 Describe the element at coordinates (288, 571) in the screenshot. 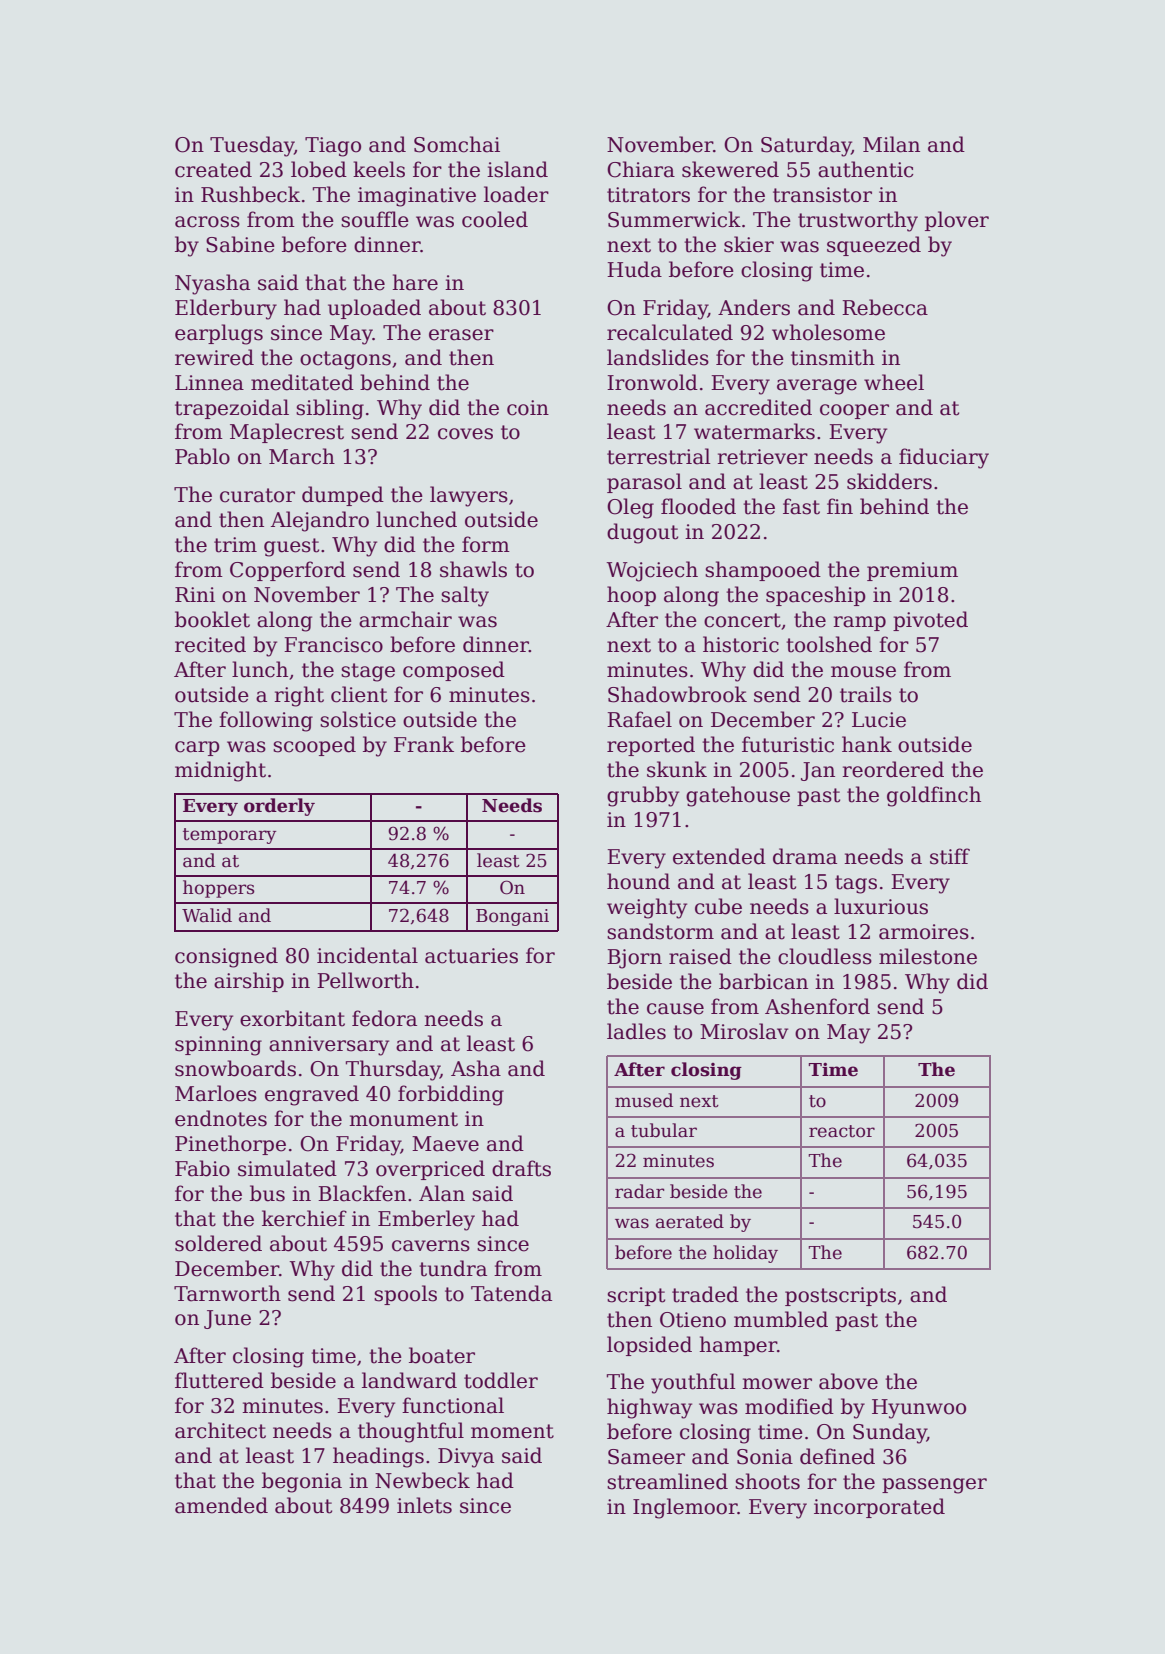

I see `Copperford` at that location.
